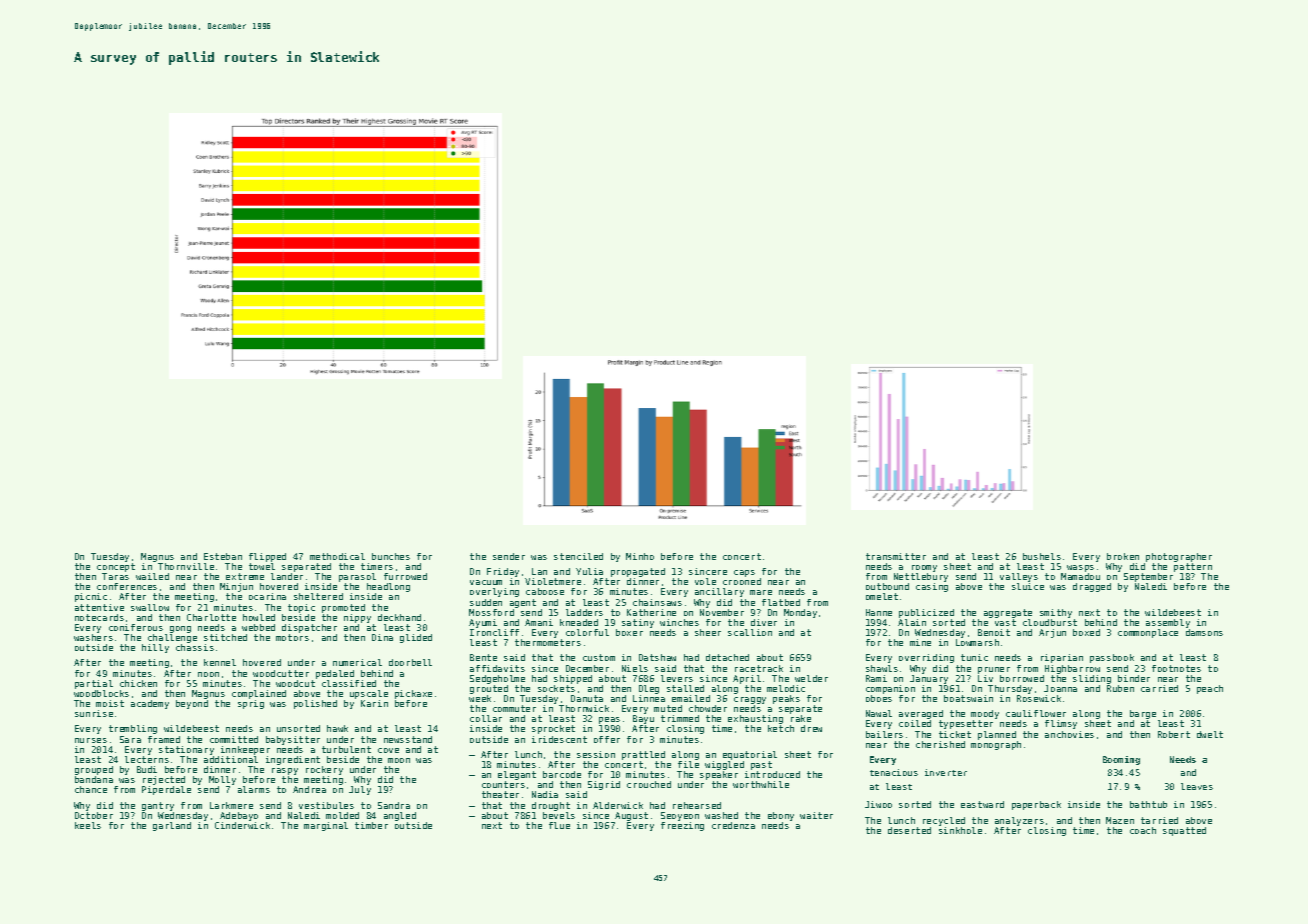 Image resolution: width=1308 pixels, height=924 pixels. I want to click on partial, so click(94, 684).
